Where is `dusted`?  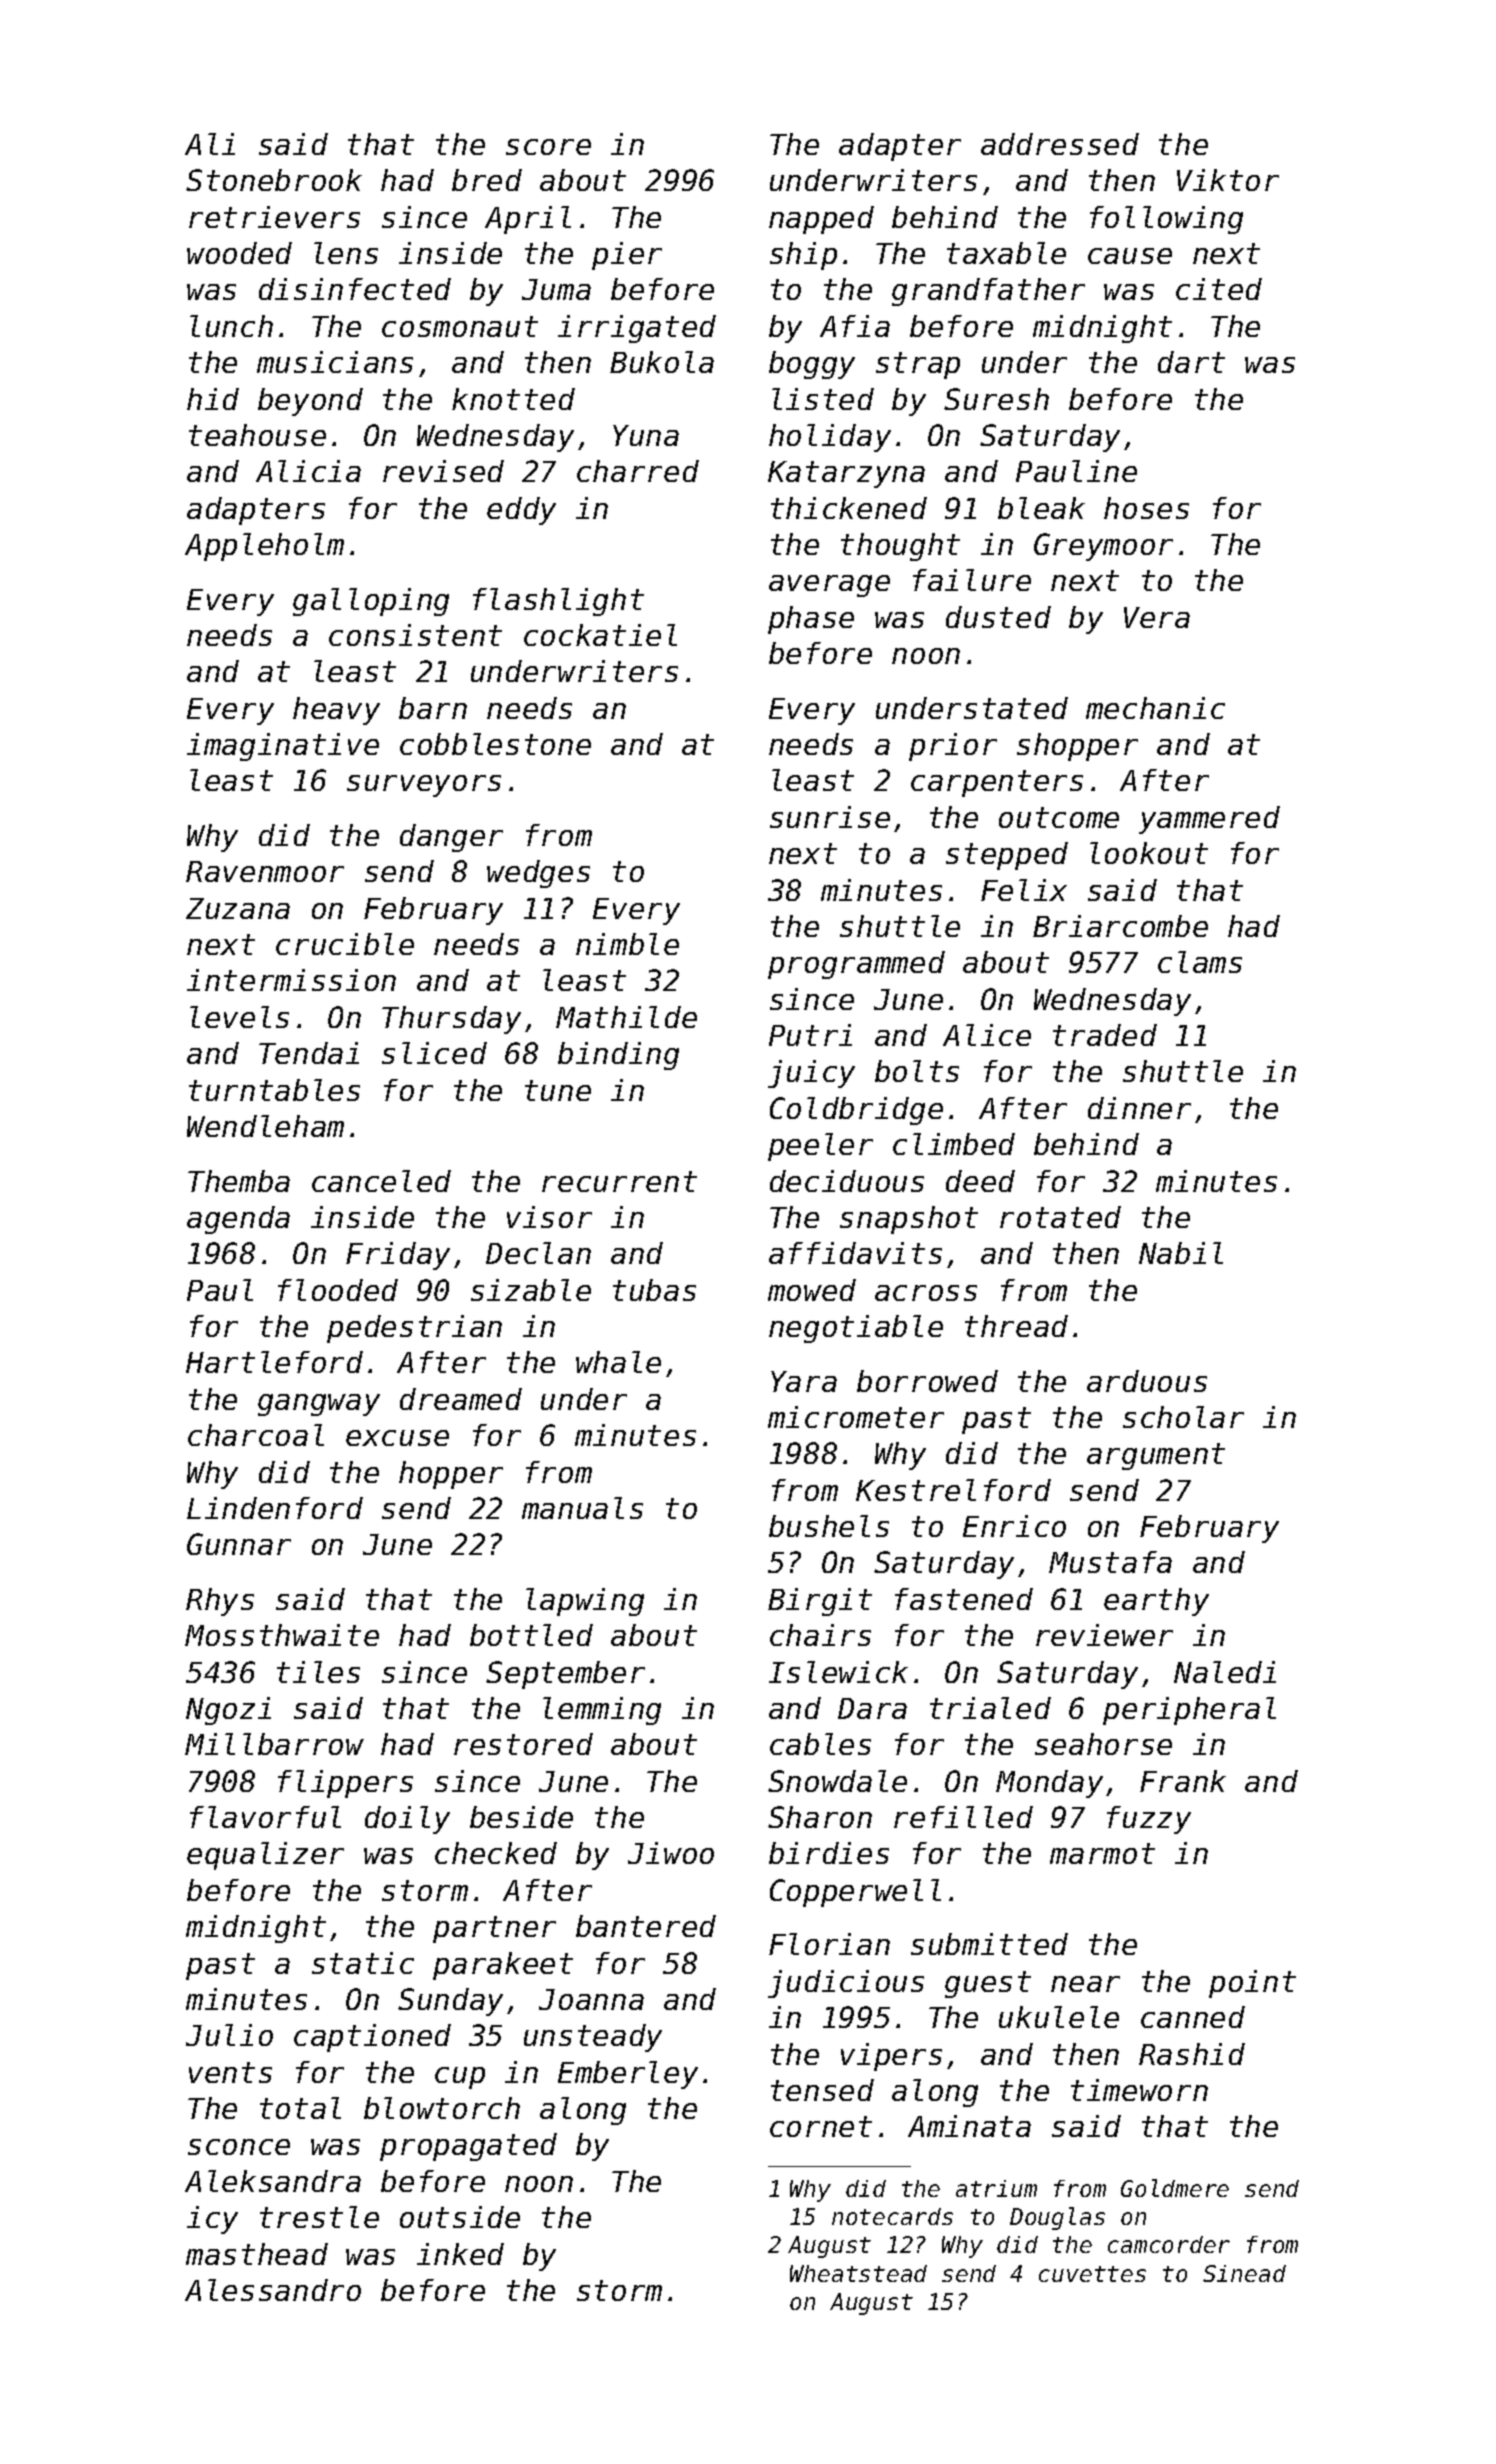
dusted is located at coordinates (998, 617).
